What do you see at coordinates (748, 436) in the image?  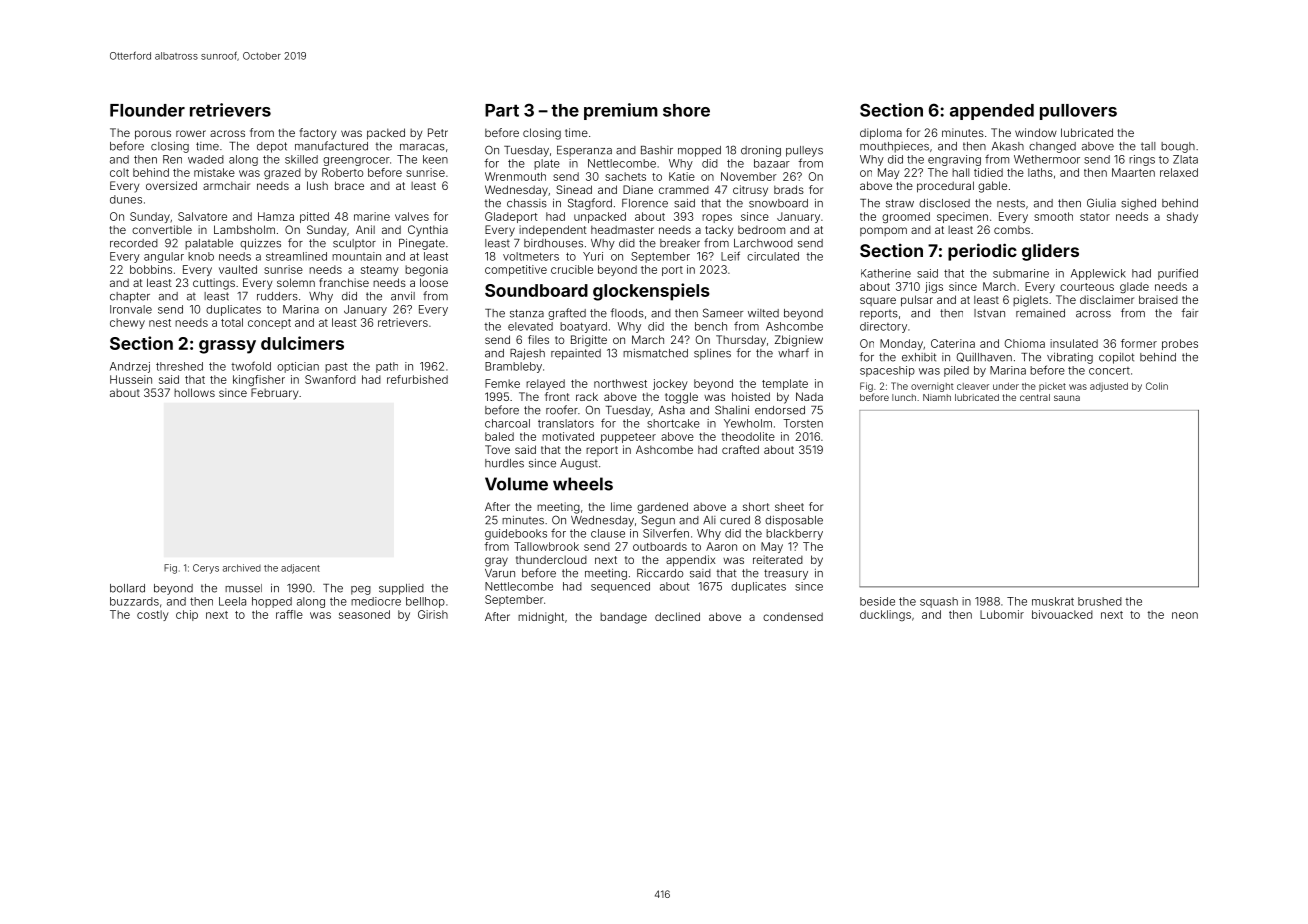 I see `theodolite` at bounding box center [748, 436].
